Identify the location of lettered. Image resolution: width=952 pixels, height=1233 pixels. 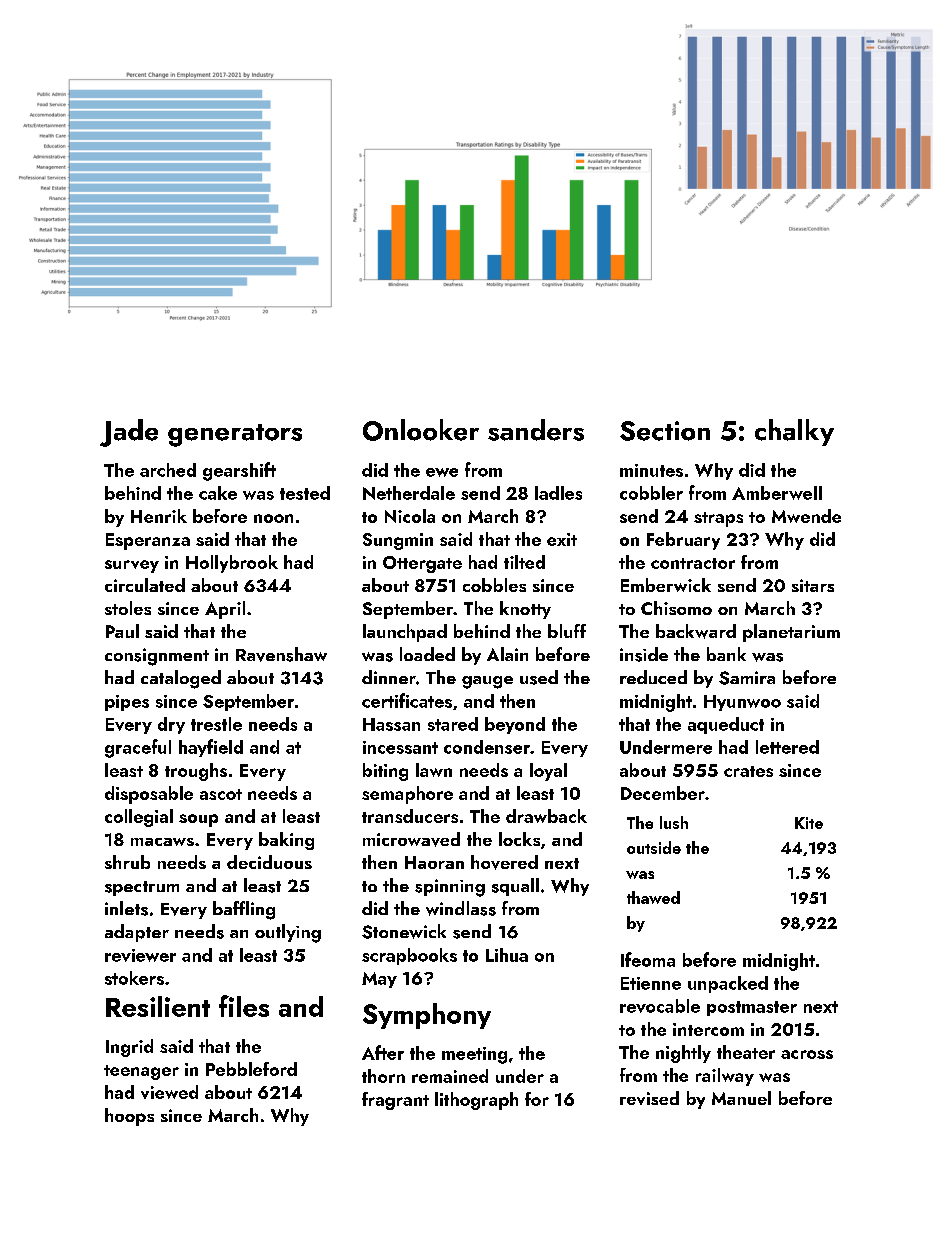
(787, 747).
